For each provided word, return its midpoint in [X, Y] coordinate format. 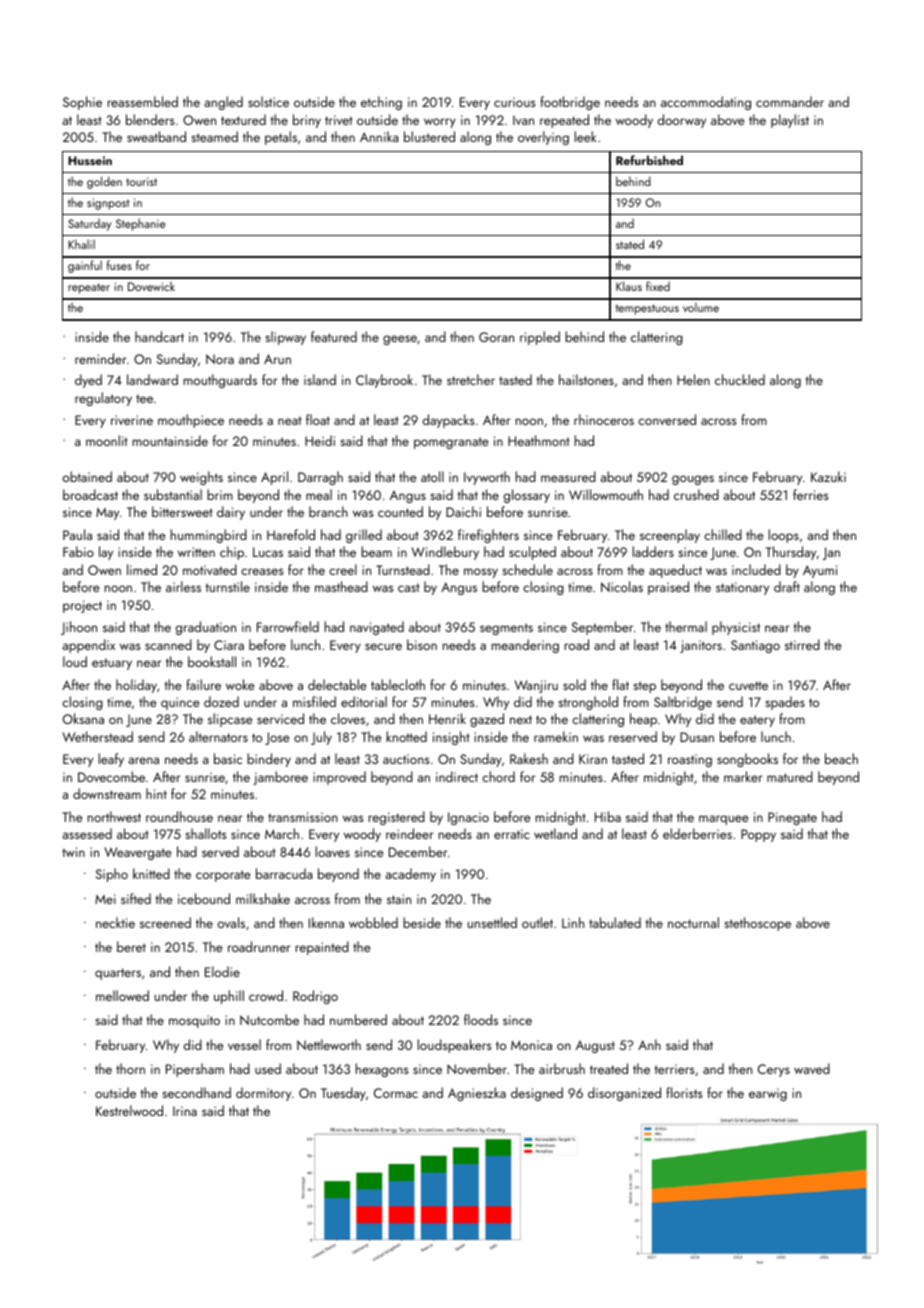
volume [701, 307]
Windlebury [445, 553]
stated [630, 244]
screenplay [670, 536]
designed [537, 1094]
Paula [77, 534]
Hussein [90, 160]
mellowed [122, 995]
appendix [88, 646]
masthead [341, 586]
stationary [742, 588]
